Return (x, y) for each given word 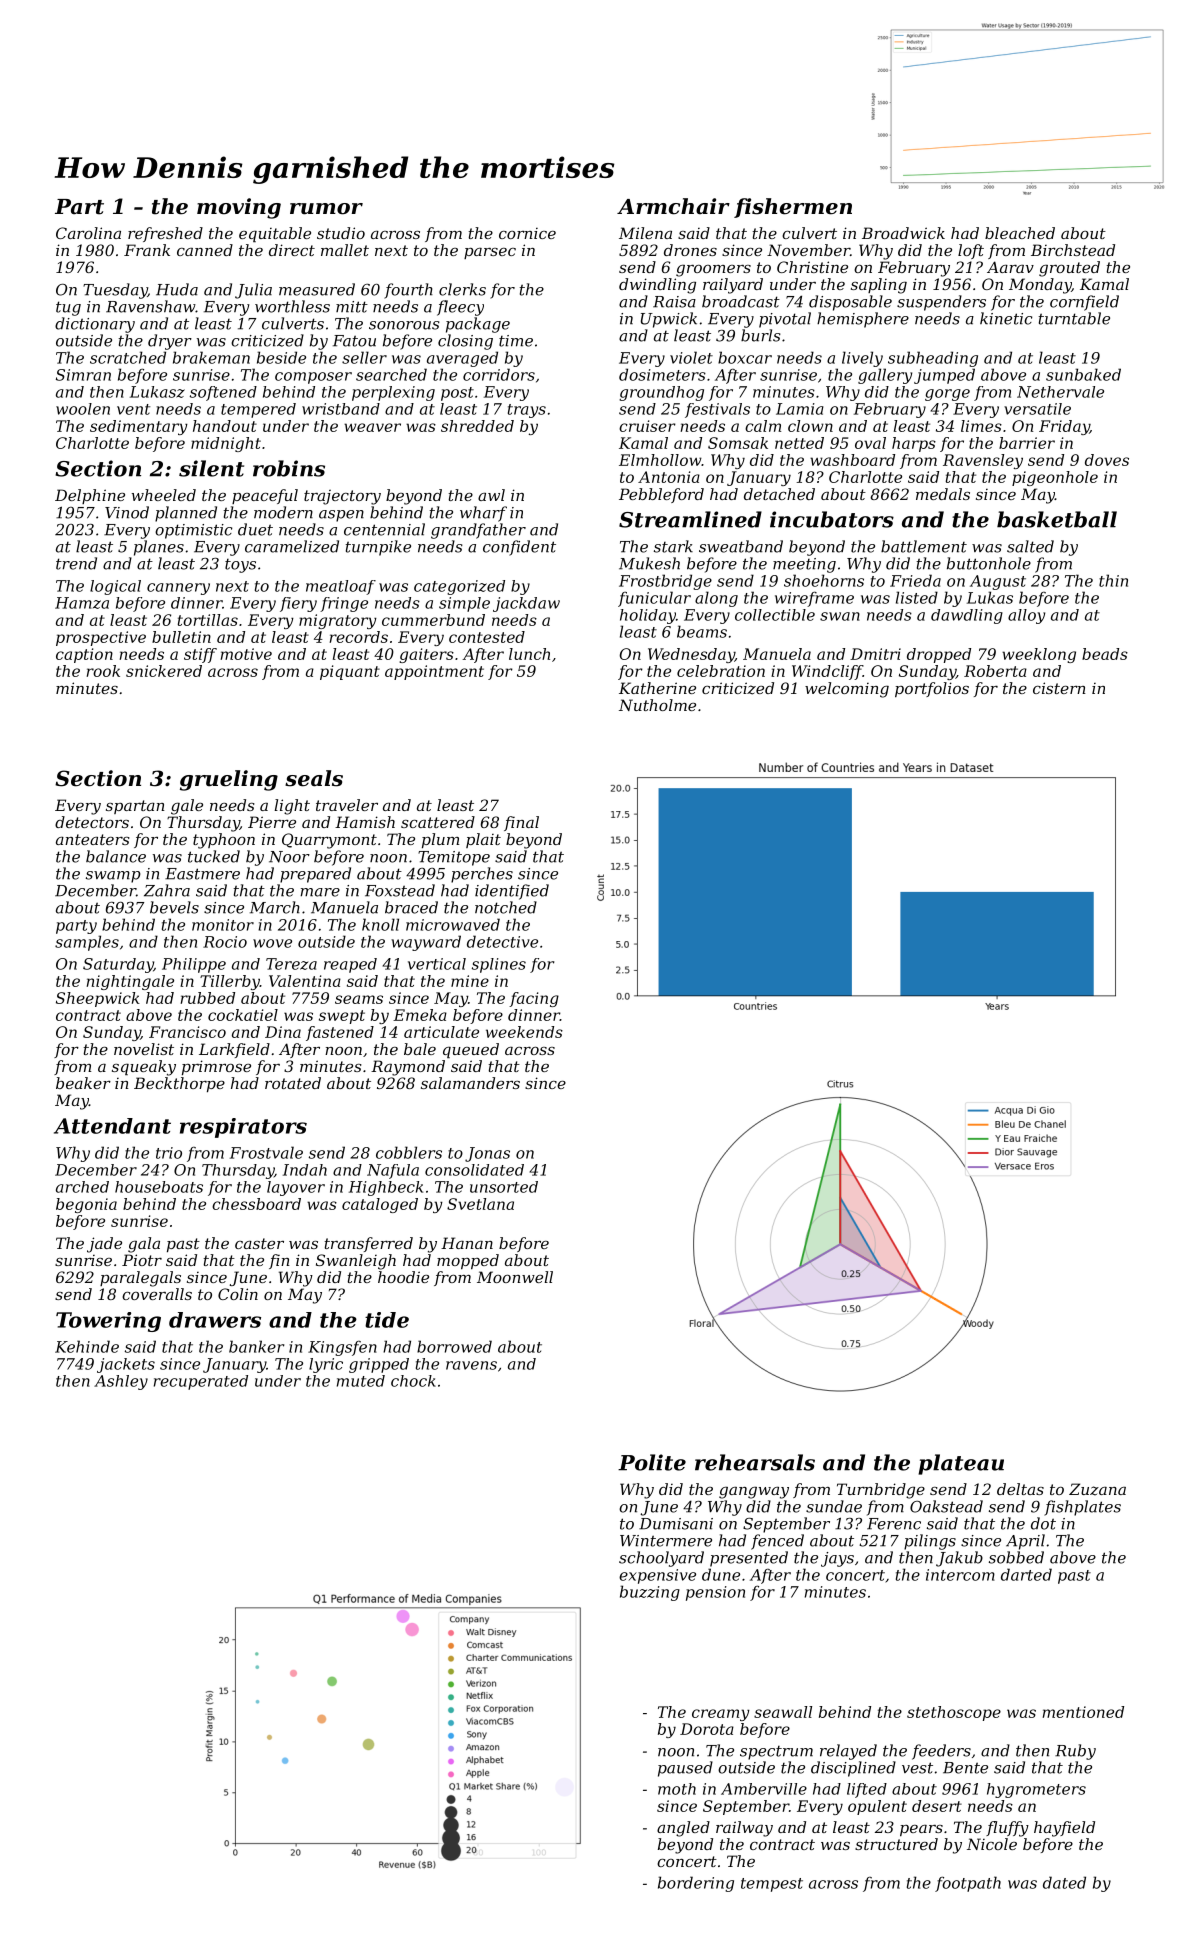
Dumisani (676, 1524)
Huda (177, 289)
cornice (527, 233)
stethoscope (954, 1713)
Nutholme (657, 705)
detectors (92, 822)
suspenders (941, 303)
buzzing (650, 1593)
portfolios (932, 689)
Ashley (121, 1382)
